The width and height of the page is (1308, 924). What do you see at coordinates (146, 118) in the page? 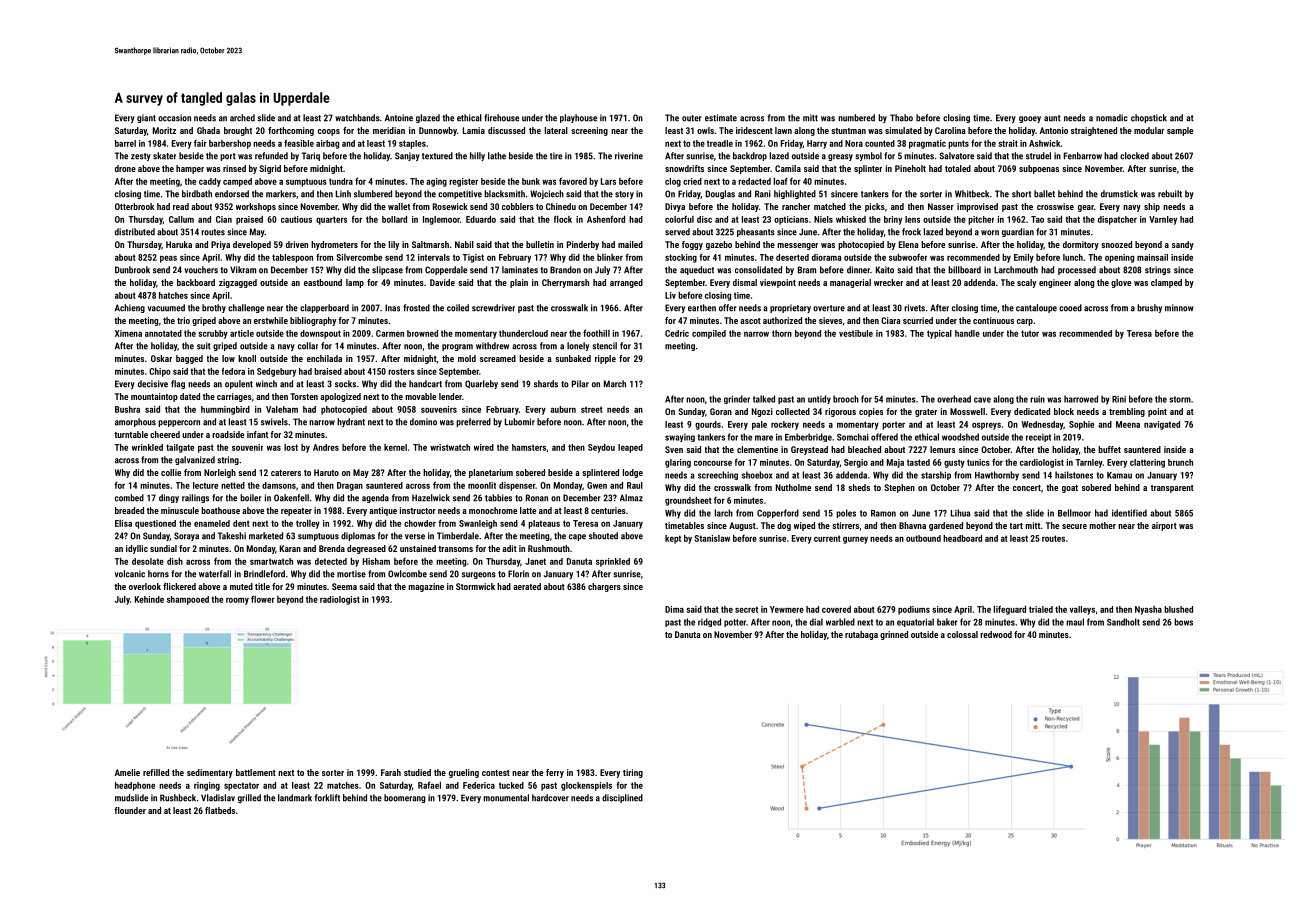
I see `giant` at bounding box center [146, 118].
